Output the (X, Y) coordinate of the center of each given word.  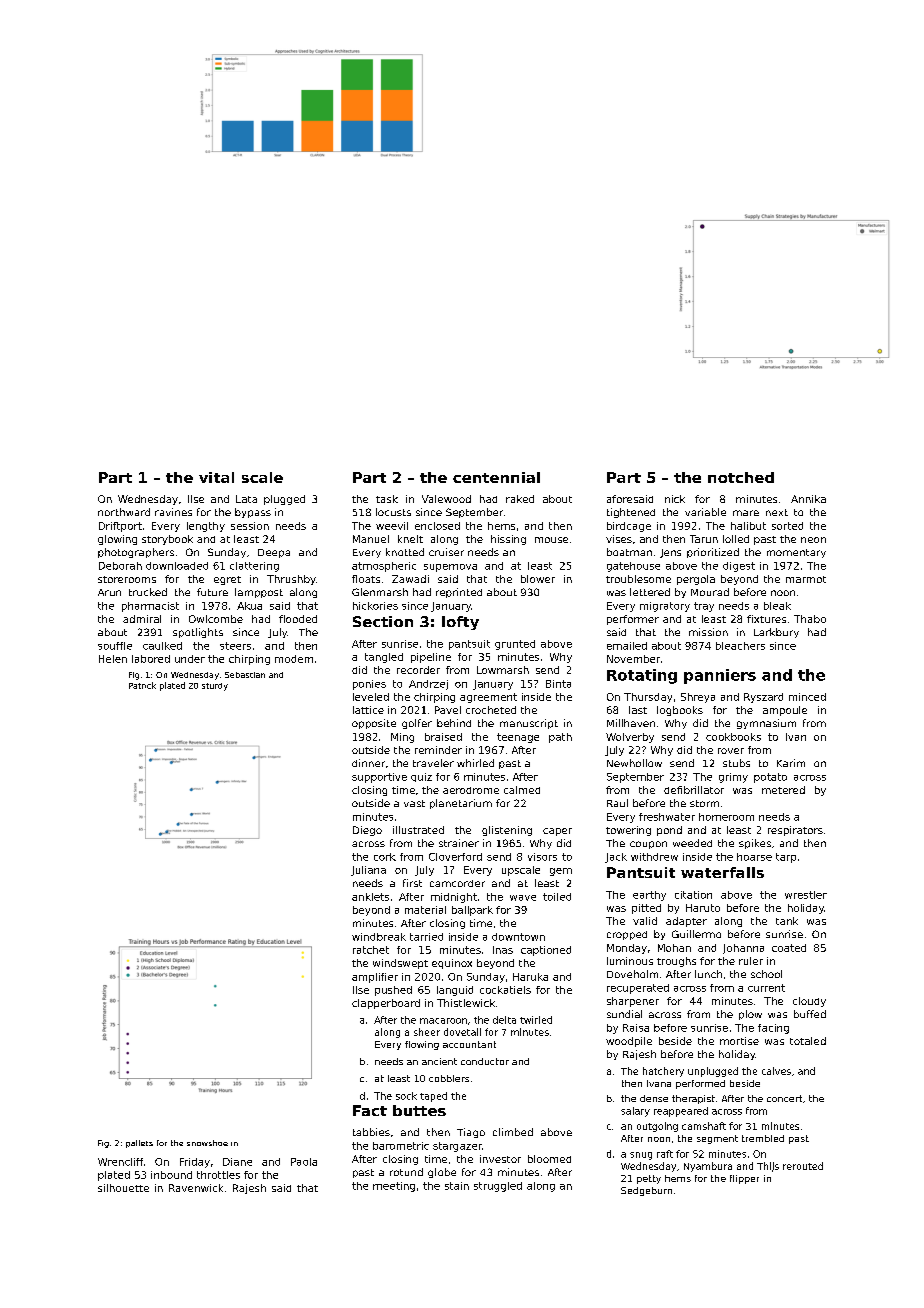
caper (557, 832)
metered (783, 790)
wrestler (806, 895)
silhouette (123, 1188)
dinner (368, 763)
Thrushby (291, 580)
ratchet (371, 950)
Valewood (446, 499)
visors (542, 857)
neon (813, 540)
